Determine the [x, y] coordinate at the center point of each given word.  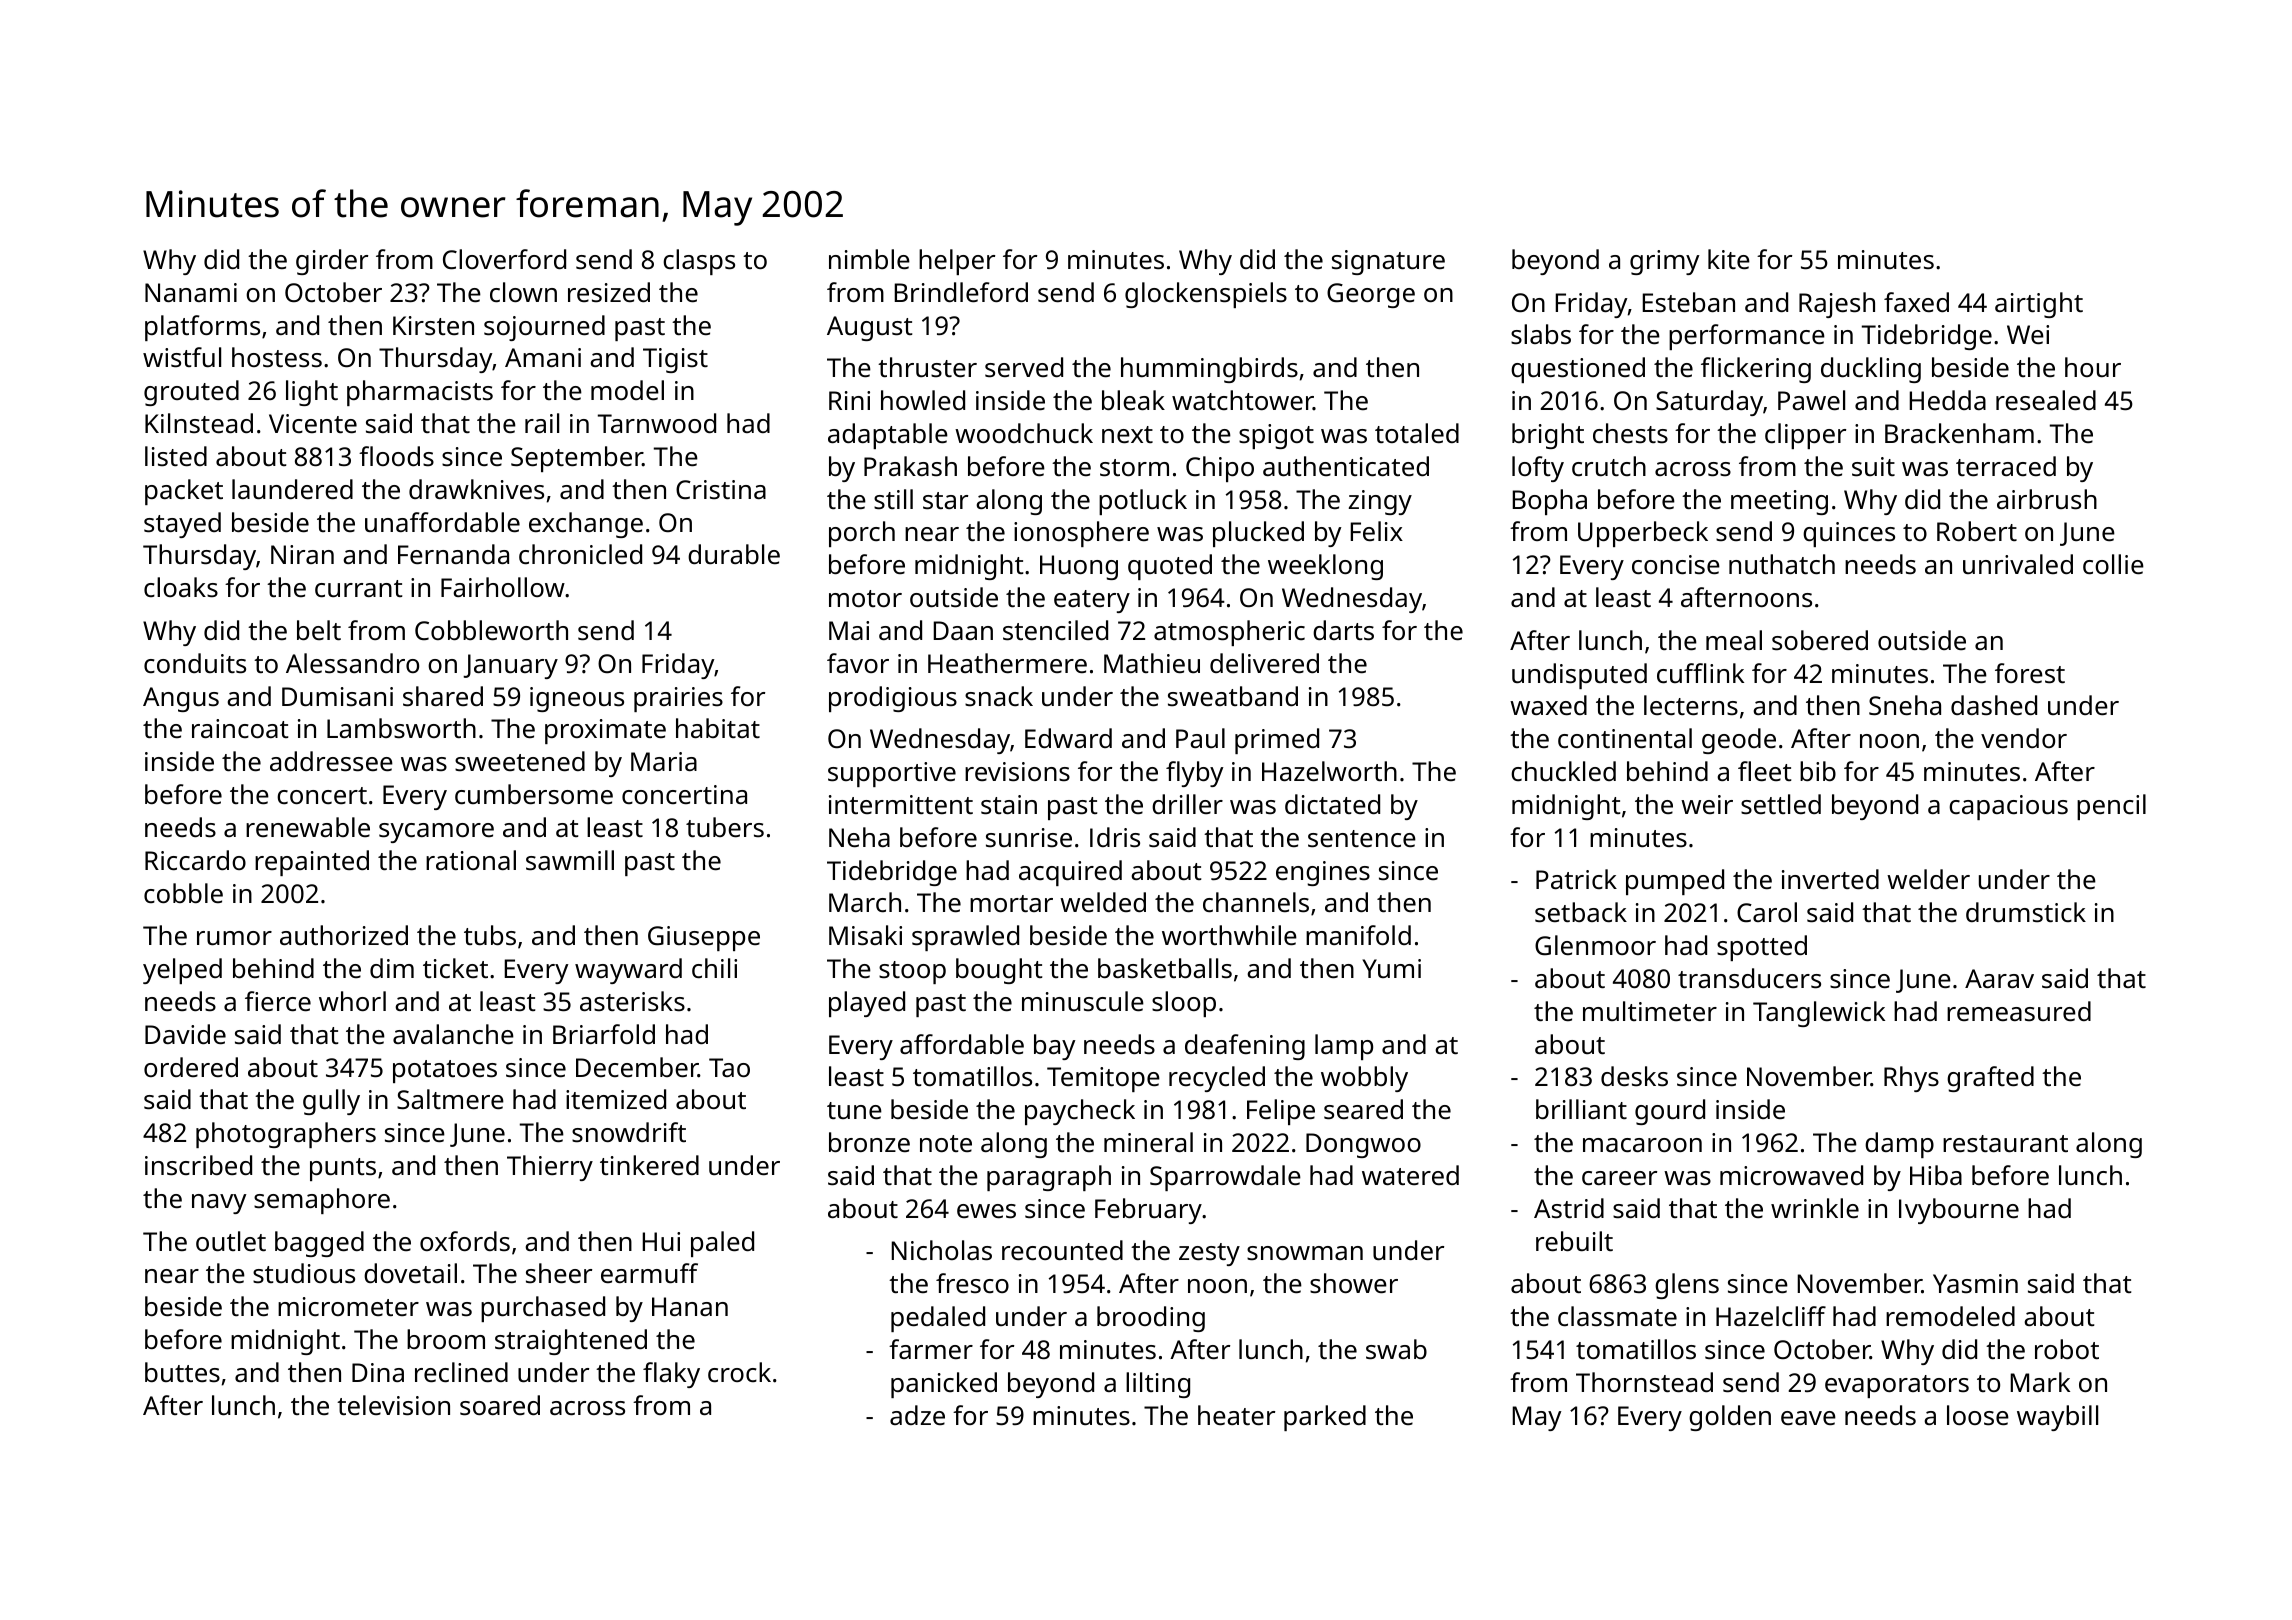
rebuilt [1574, 1241]
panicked [944, 1385]
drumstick [2026, 912]
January [510, 666]
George [1371, 295]
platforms [202, 328]
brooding [1151, 1319]
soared [500, 1405]
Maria [664, 761]
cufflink [1700, 673]
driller [1187, 804]
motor [865, 598]
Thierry [550, 1168]
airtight [2039, 305]
